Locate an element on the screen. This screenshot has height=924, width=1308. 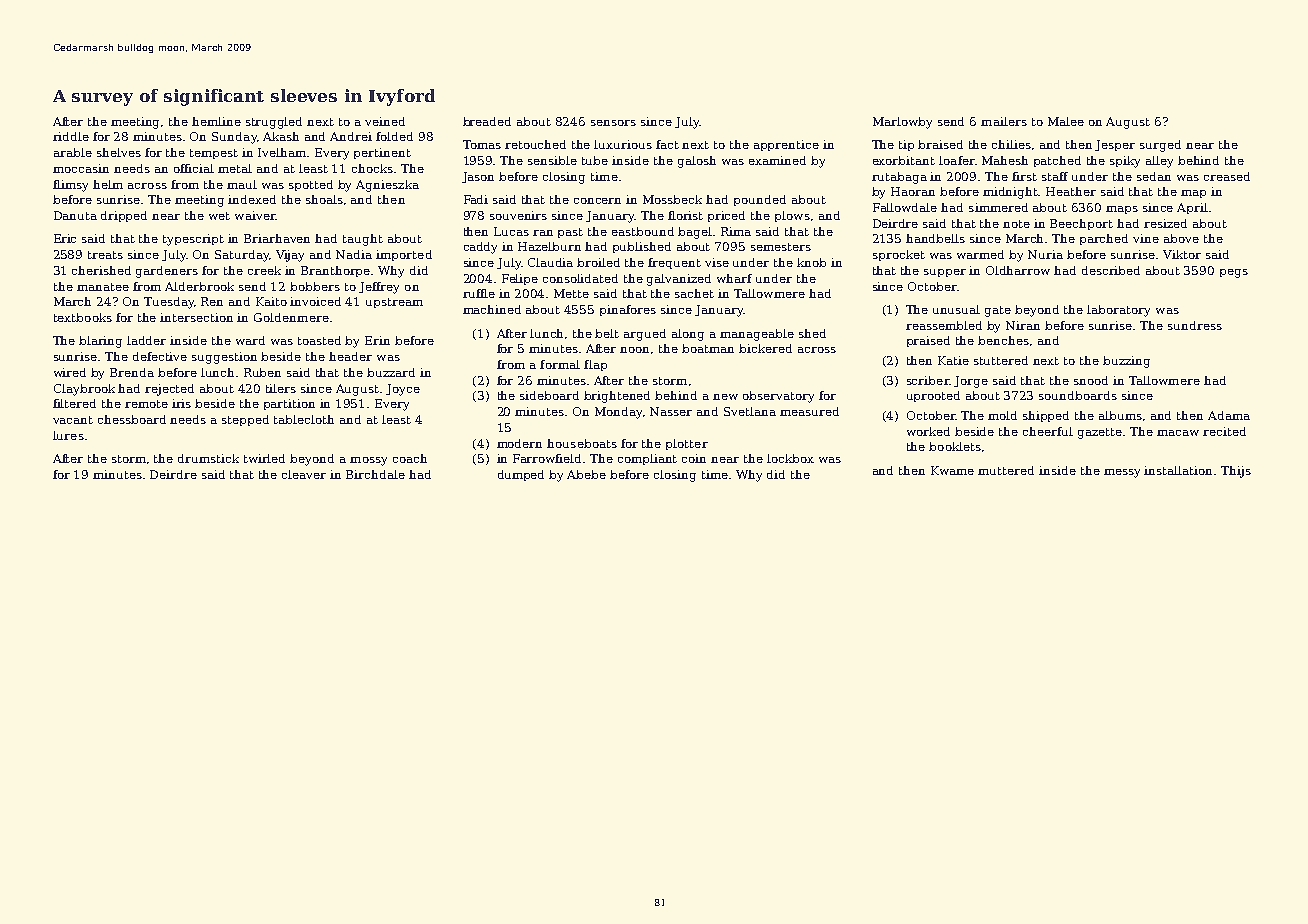
partition is located at coordinates (289, 404).
